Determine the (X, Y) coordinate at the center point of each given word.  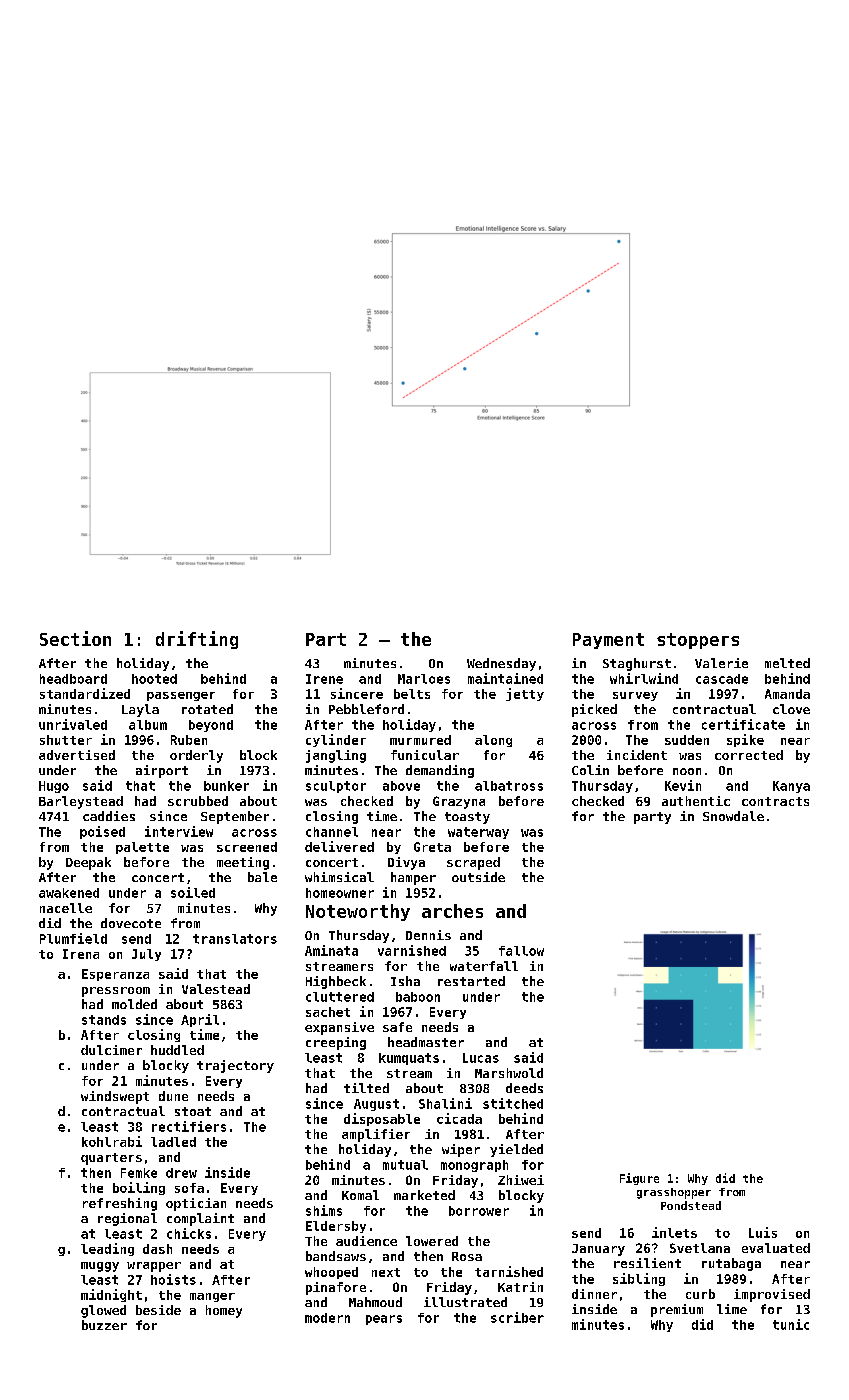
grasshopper (674, 1193)
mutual (405, 1165)
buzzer (104, 1325)
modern (327, 1318)
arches (452, 911)
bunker (226, 786)
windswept (115, 1097)
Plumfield (73, 938)
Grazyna (459, 802)
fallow (521, 951)
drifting (197, 640)
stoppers (698, 641)
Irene (324, 679)
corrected (749, 755)
